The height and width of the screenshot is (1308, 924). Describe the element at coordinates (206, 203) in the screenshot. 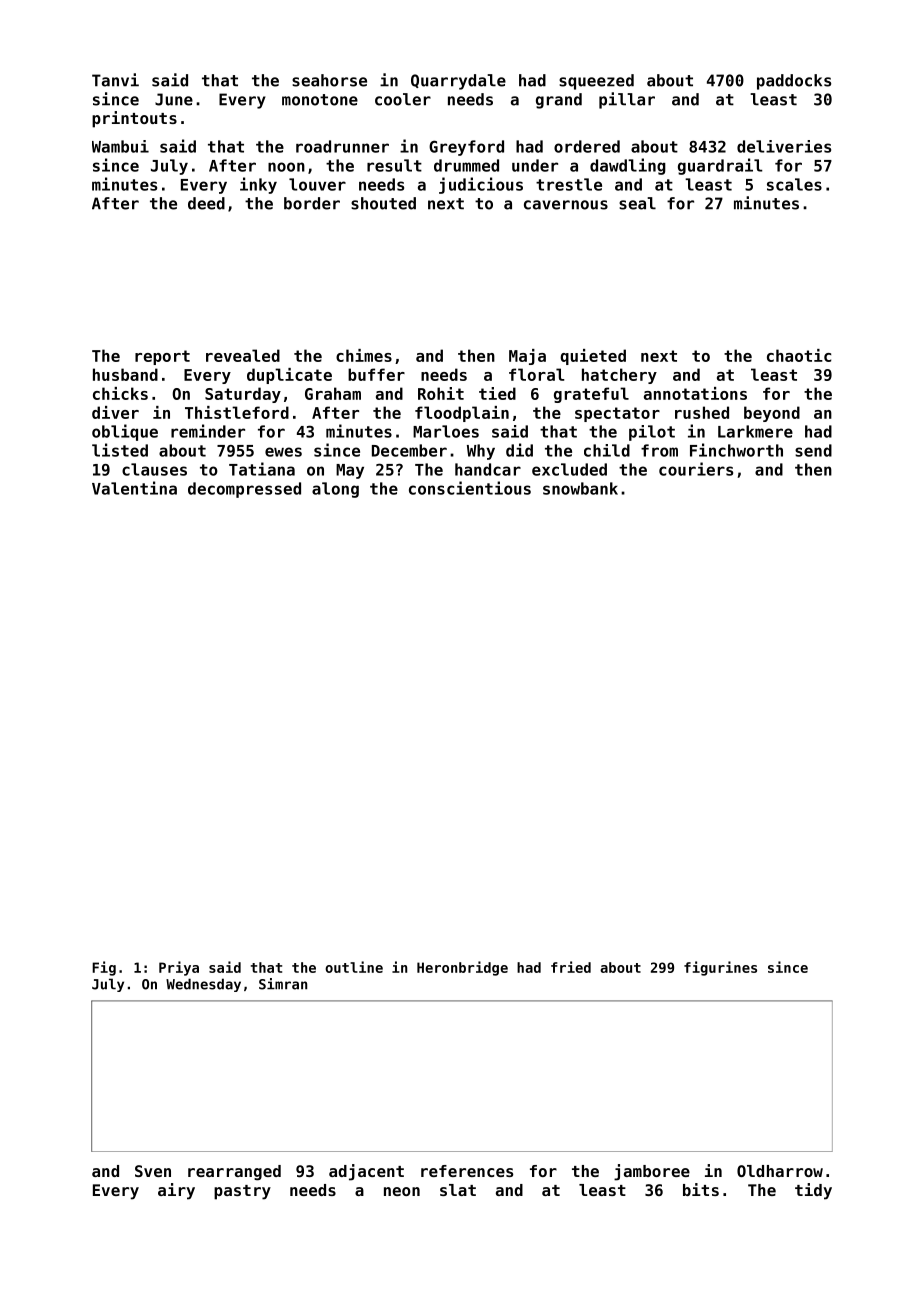

I see `deed` at that location.
